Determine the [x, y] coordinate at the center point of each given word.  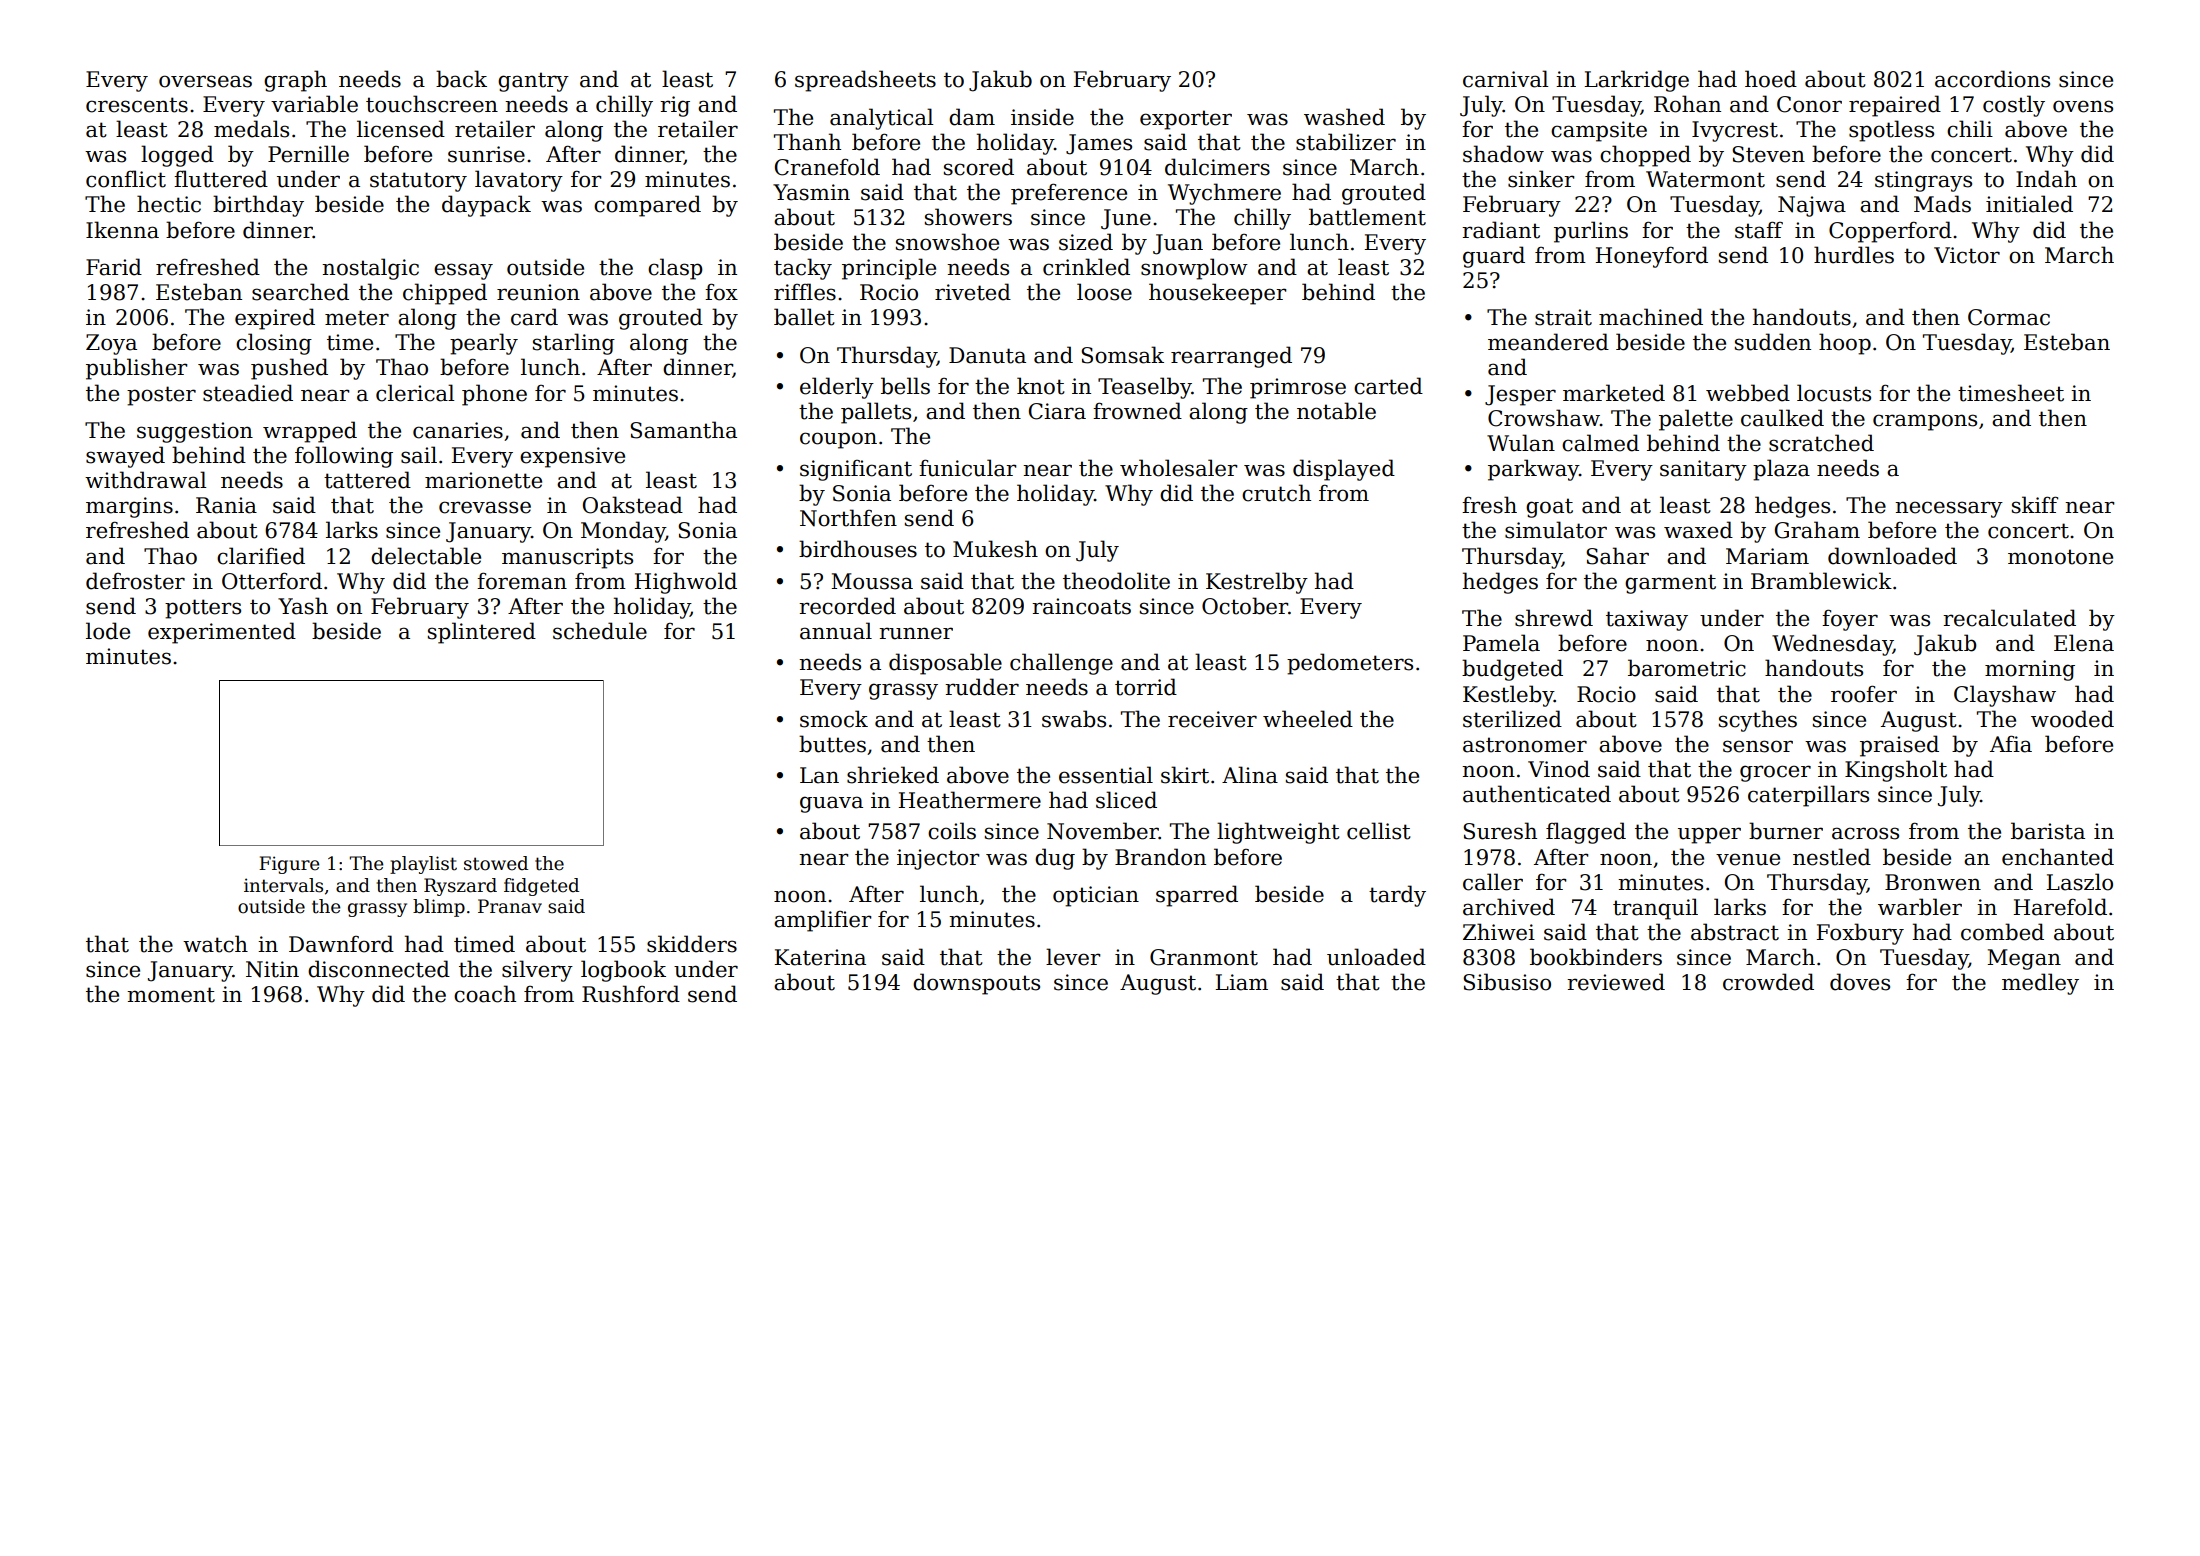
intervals [283, 885]
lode [108, 631]
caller [1493, 882]
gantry [533, 82]
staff [1759, 230]
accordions [1992, 79]
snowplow [1194, 269]
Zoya [111, 344]
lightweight [1278, 833]
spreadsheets [865, 81]
